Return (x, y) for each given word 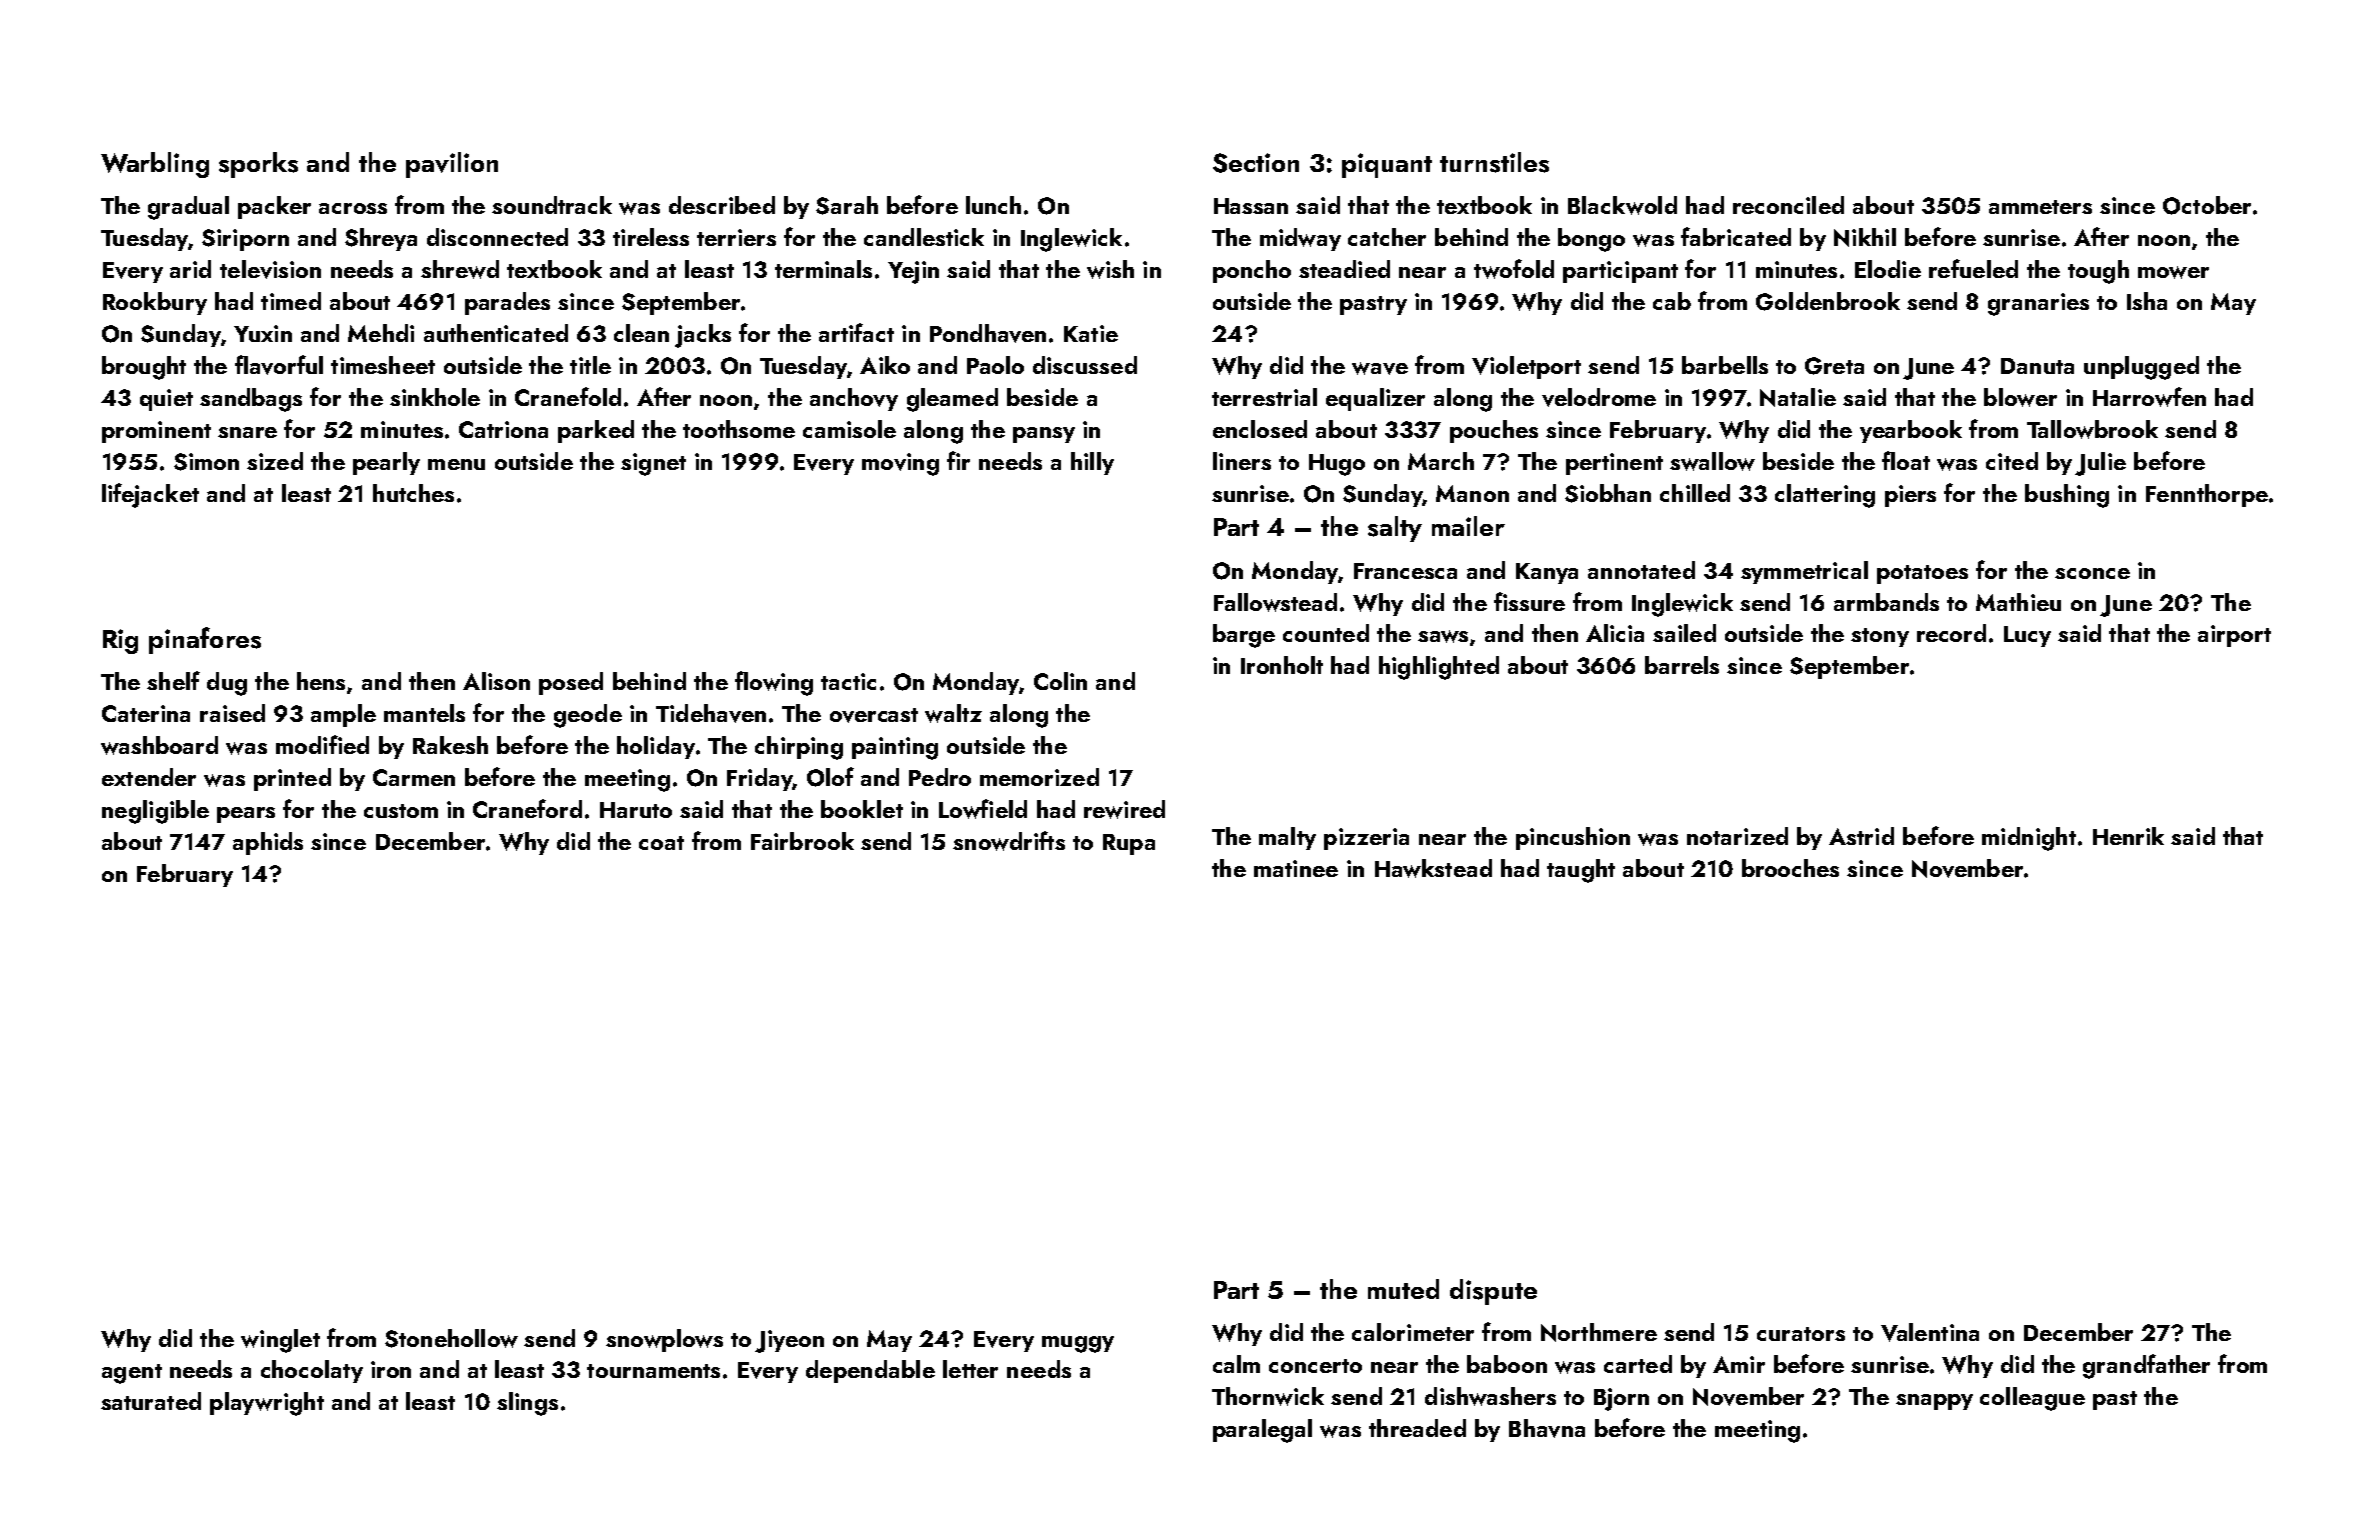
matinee (1296, 868)
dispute (1493, 1292)
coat (661, 843)
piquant (1387, 165)
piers (1910, 496)
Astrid (1861, 836)
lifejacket (150, 495)
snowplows (664, 1340)
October (2207, 205)
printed (292, 779)
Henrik (2128, 836)
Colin (1060, 681)
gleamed (952, 400)
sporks (258, 165)
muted (1403, 1289)
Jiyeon (789, 1341)
